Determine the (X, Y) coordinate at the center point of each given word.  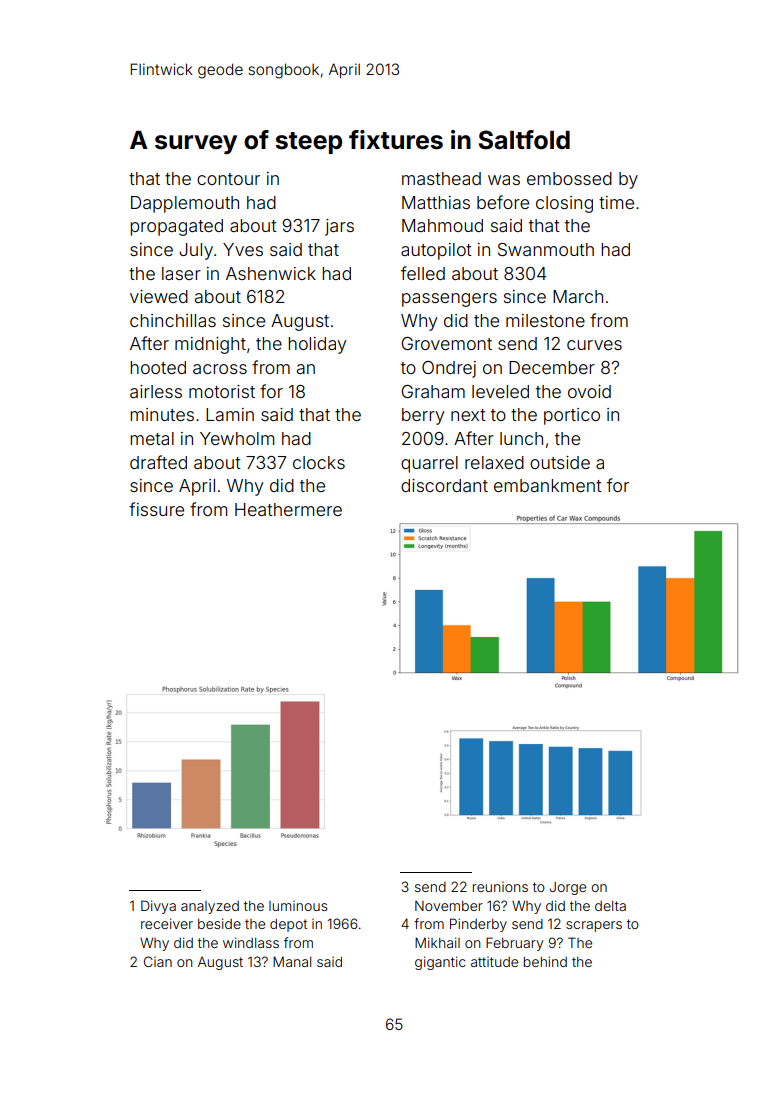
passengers (449, 300)
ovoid (589, 391)
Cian (158, 961)
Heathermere (288, 509)
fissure (156, 509)
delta (610, 906)
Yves (243, 249)
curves (594, 345)
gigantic (440, 963)
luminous (298, 906)
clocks (319, 462)
